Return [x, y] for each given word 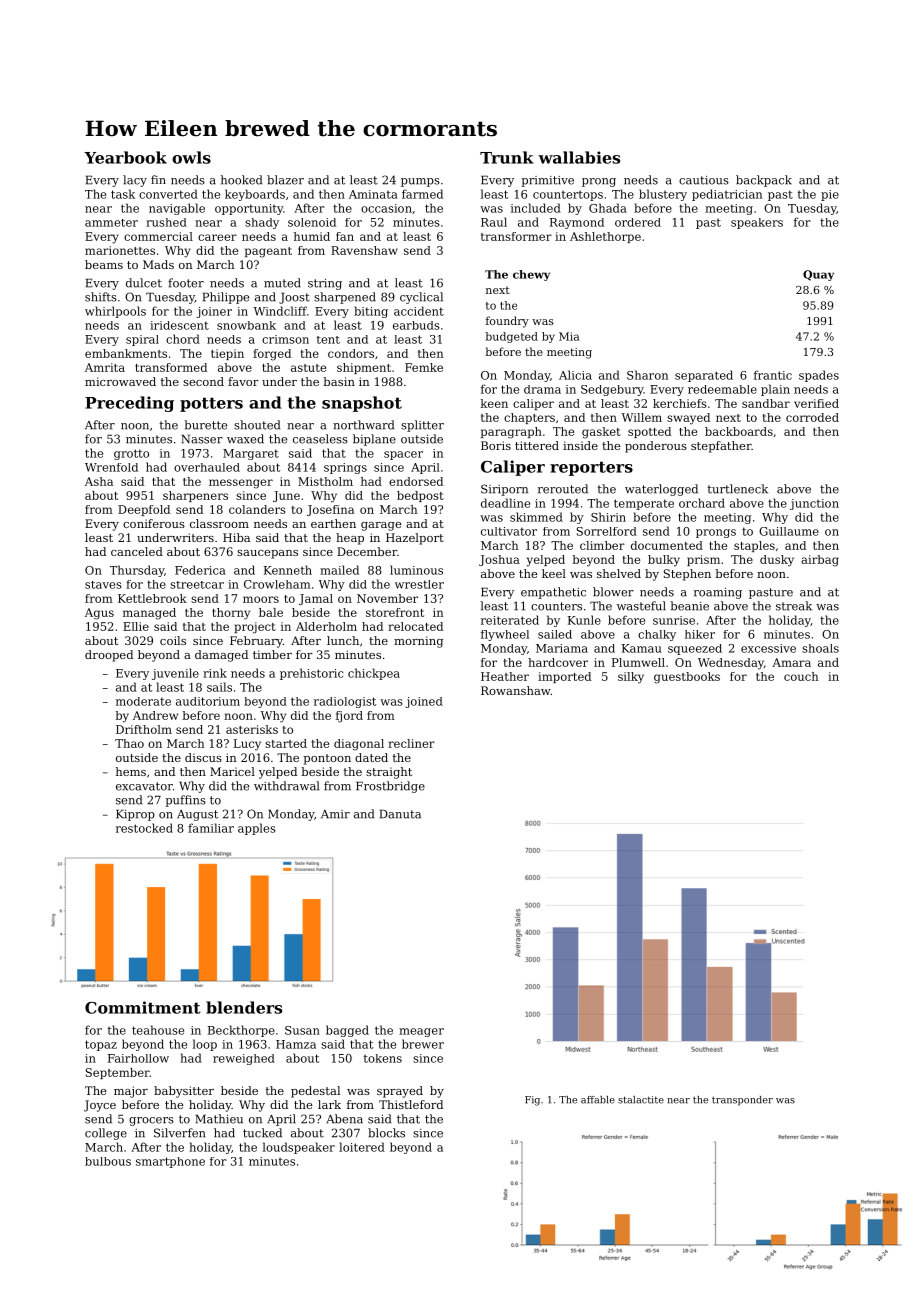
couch [801, 676]
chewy [531, 275]
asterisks [252, 729]
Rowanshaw [516, 690]
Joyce [100, 1106]
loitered [362, 1147]
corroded [812, 417]
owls [191, 157]
